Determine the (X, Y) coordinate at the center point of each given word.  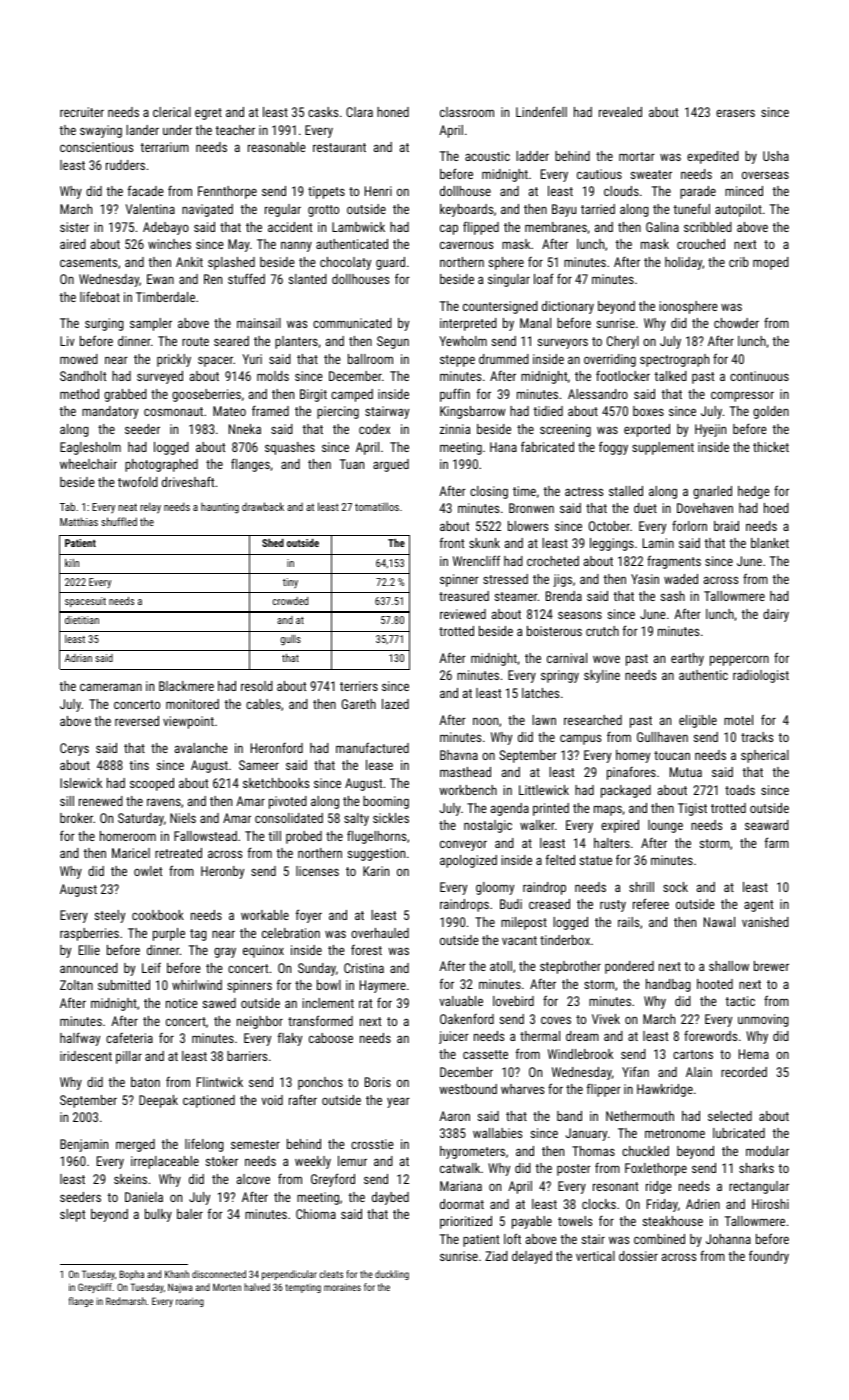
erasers (735, 113)
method (79, 394)
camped (352, 395)
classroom (467, 112)
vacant (519, 940)
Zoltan (76, 985)
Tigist (692, 809)
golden (771, 412)
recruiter (82, 112)
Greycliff (95, 1288)
